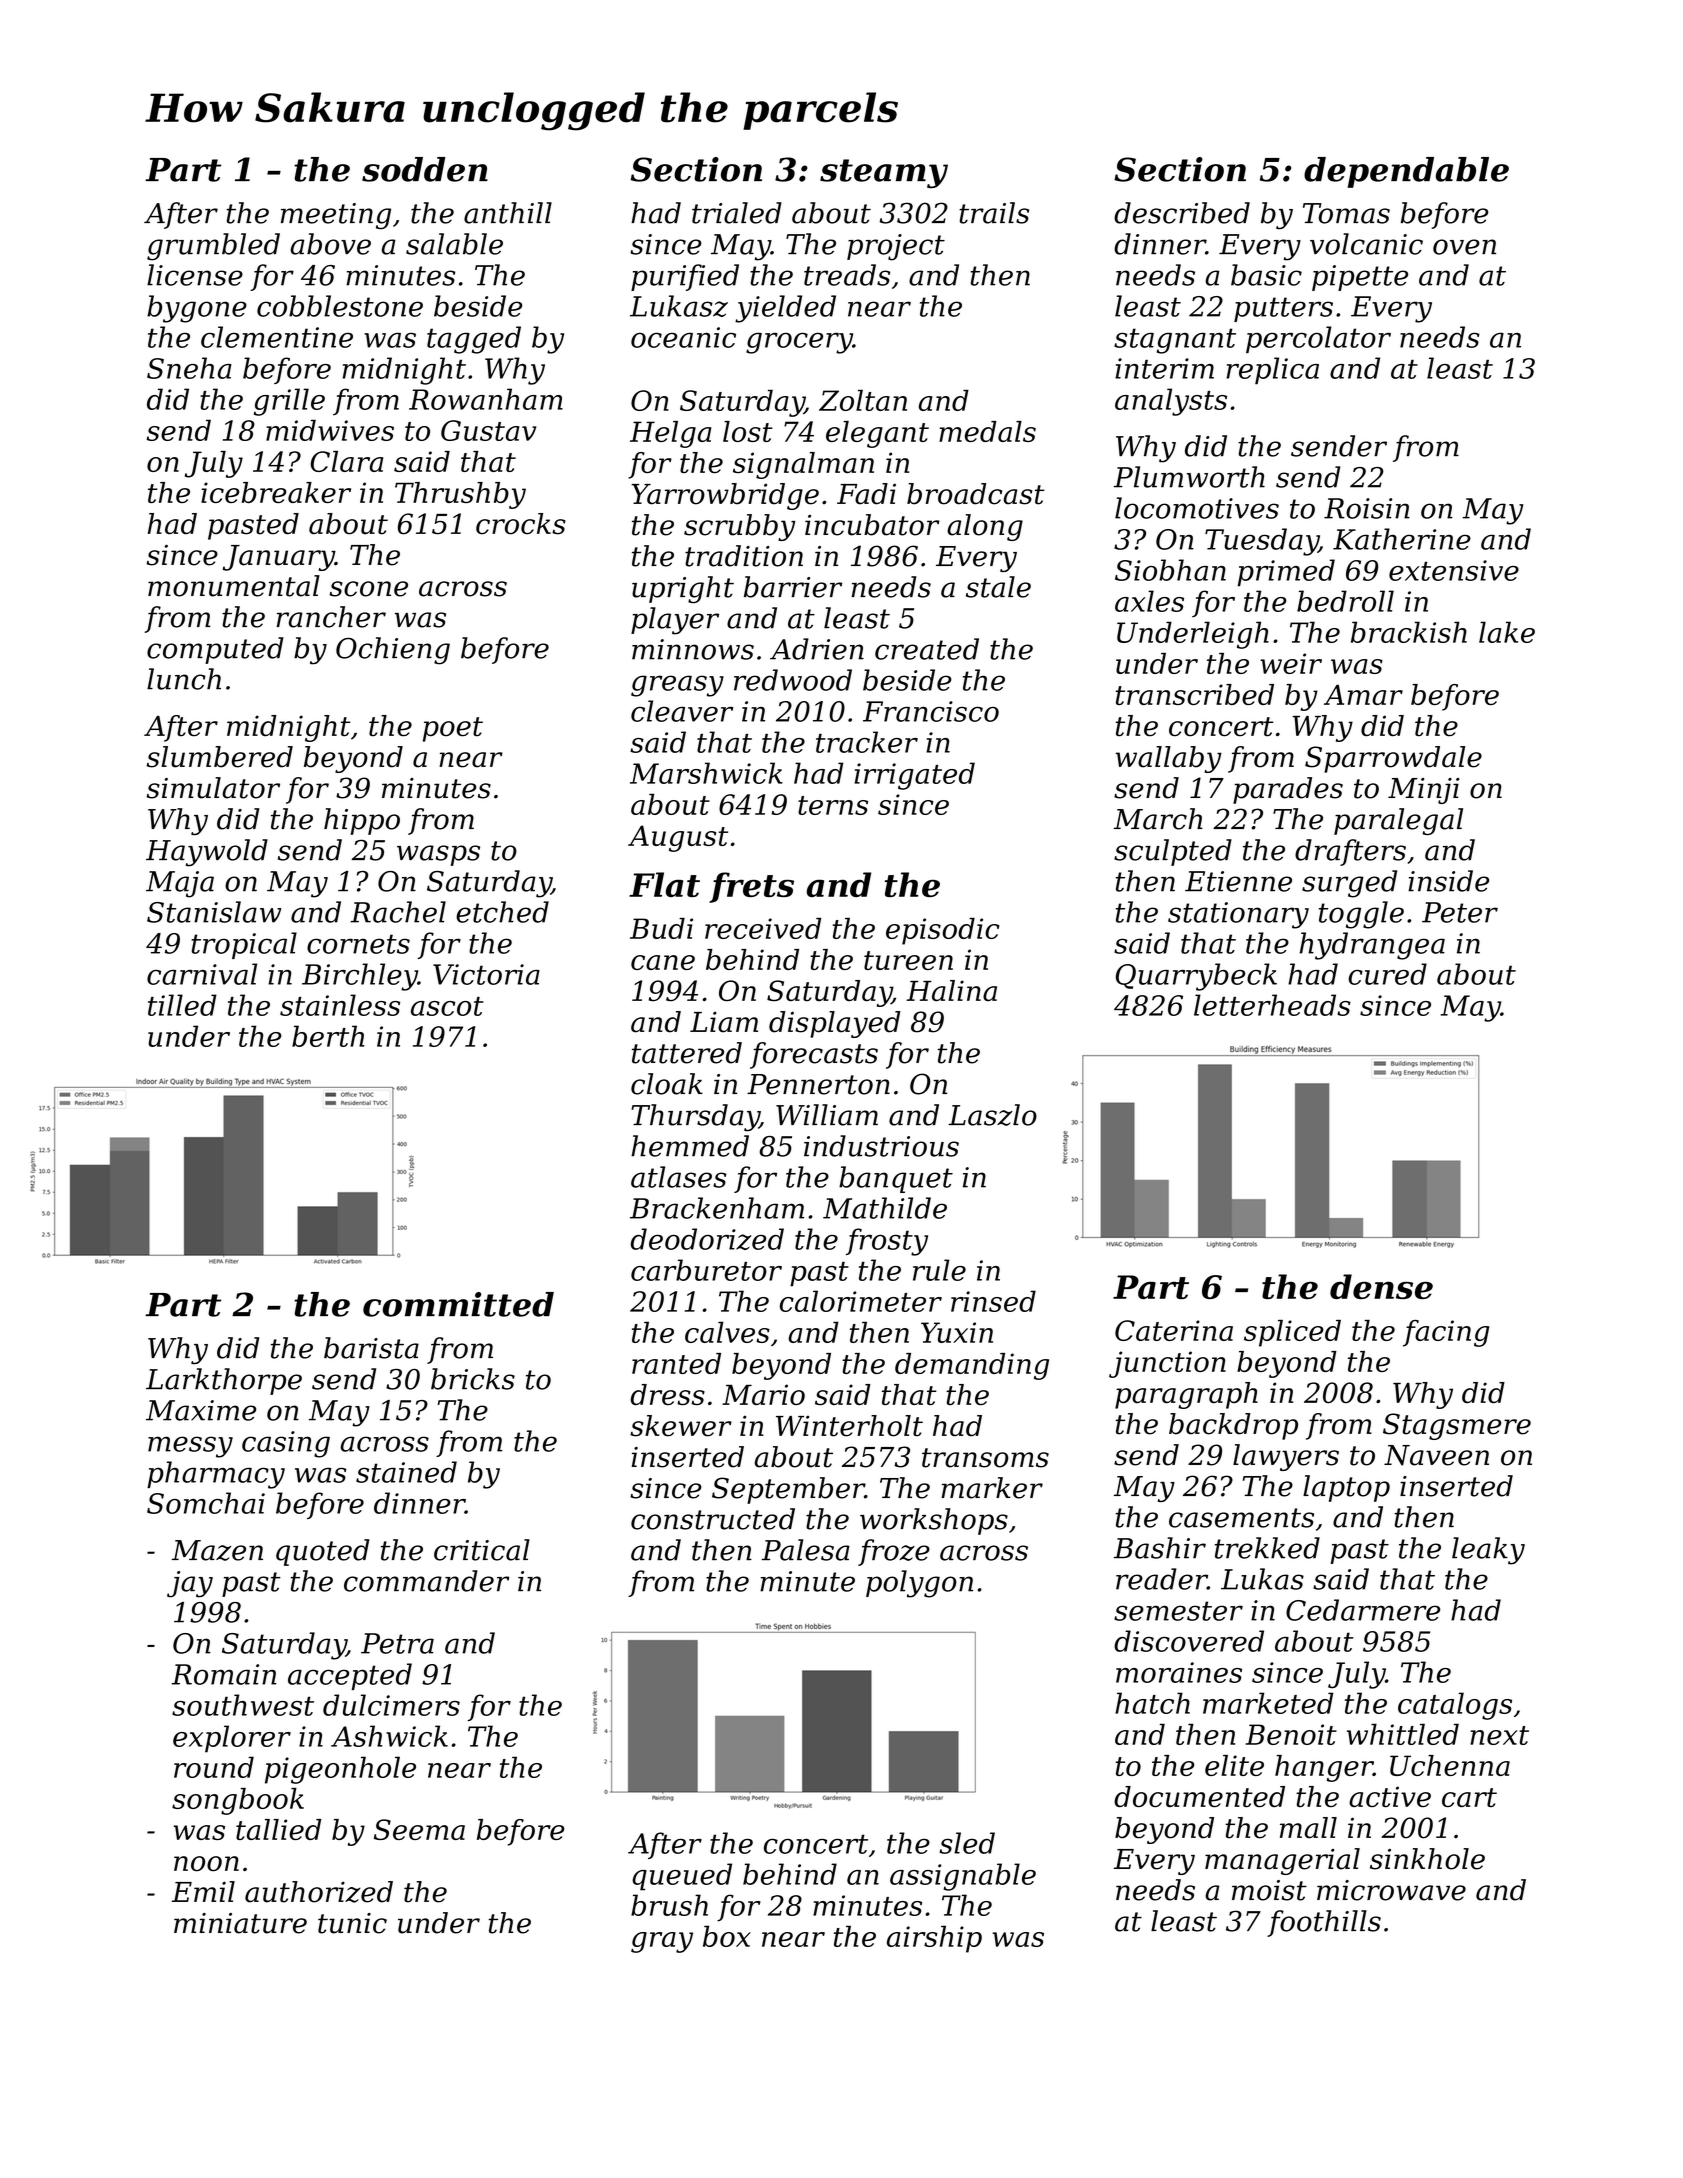 This screenshot has width=1683, height=2178. I want to click on meeting, so click(336, 216).
